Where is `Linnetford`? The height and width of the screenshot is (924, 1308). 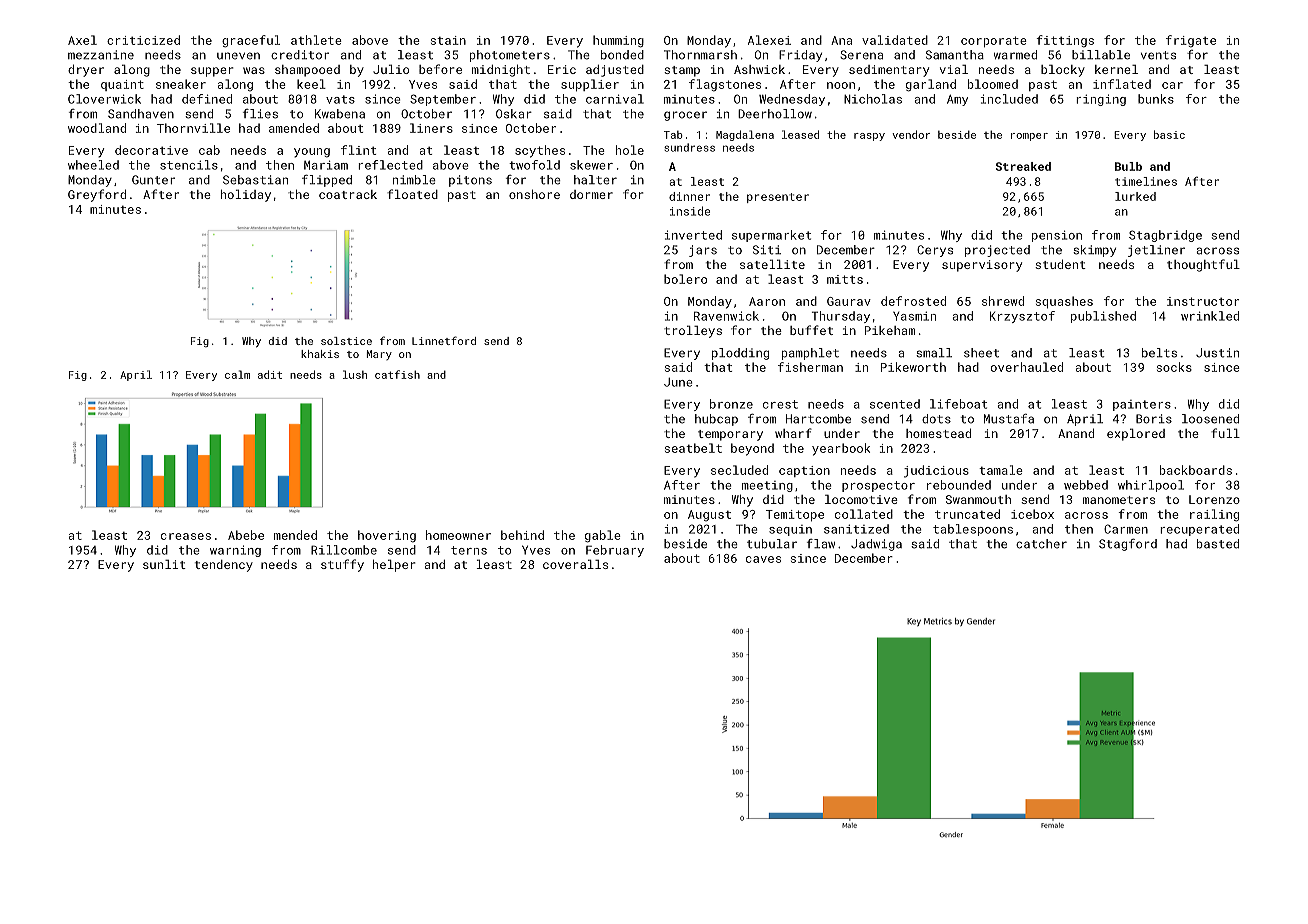
Linnetford is located at coordinates (444, 340).
